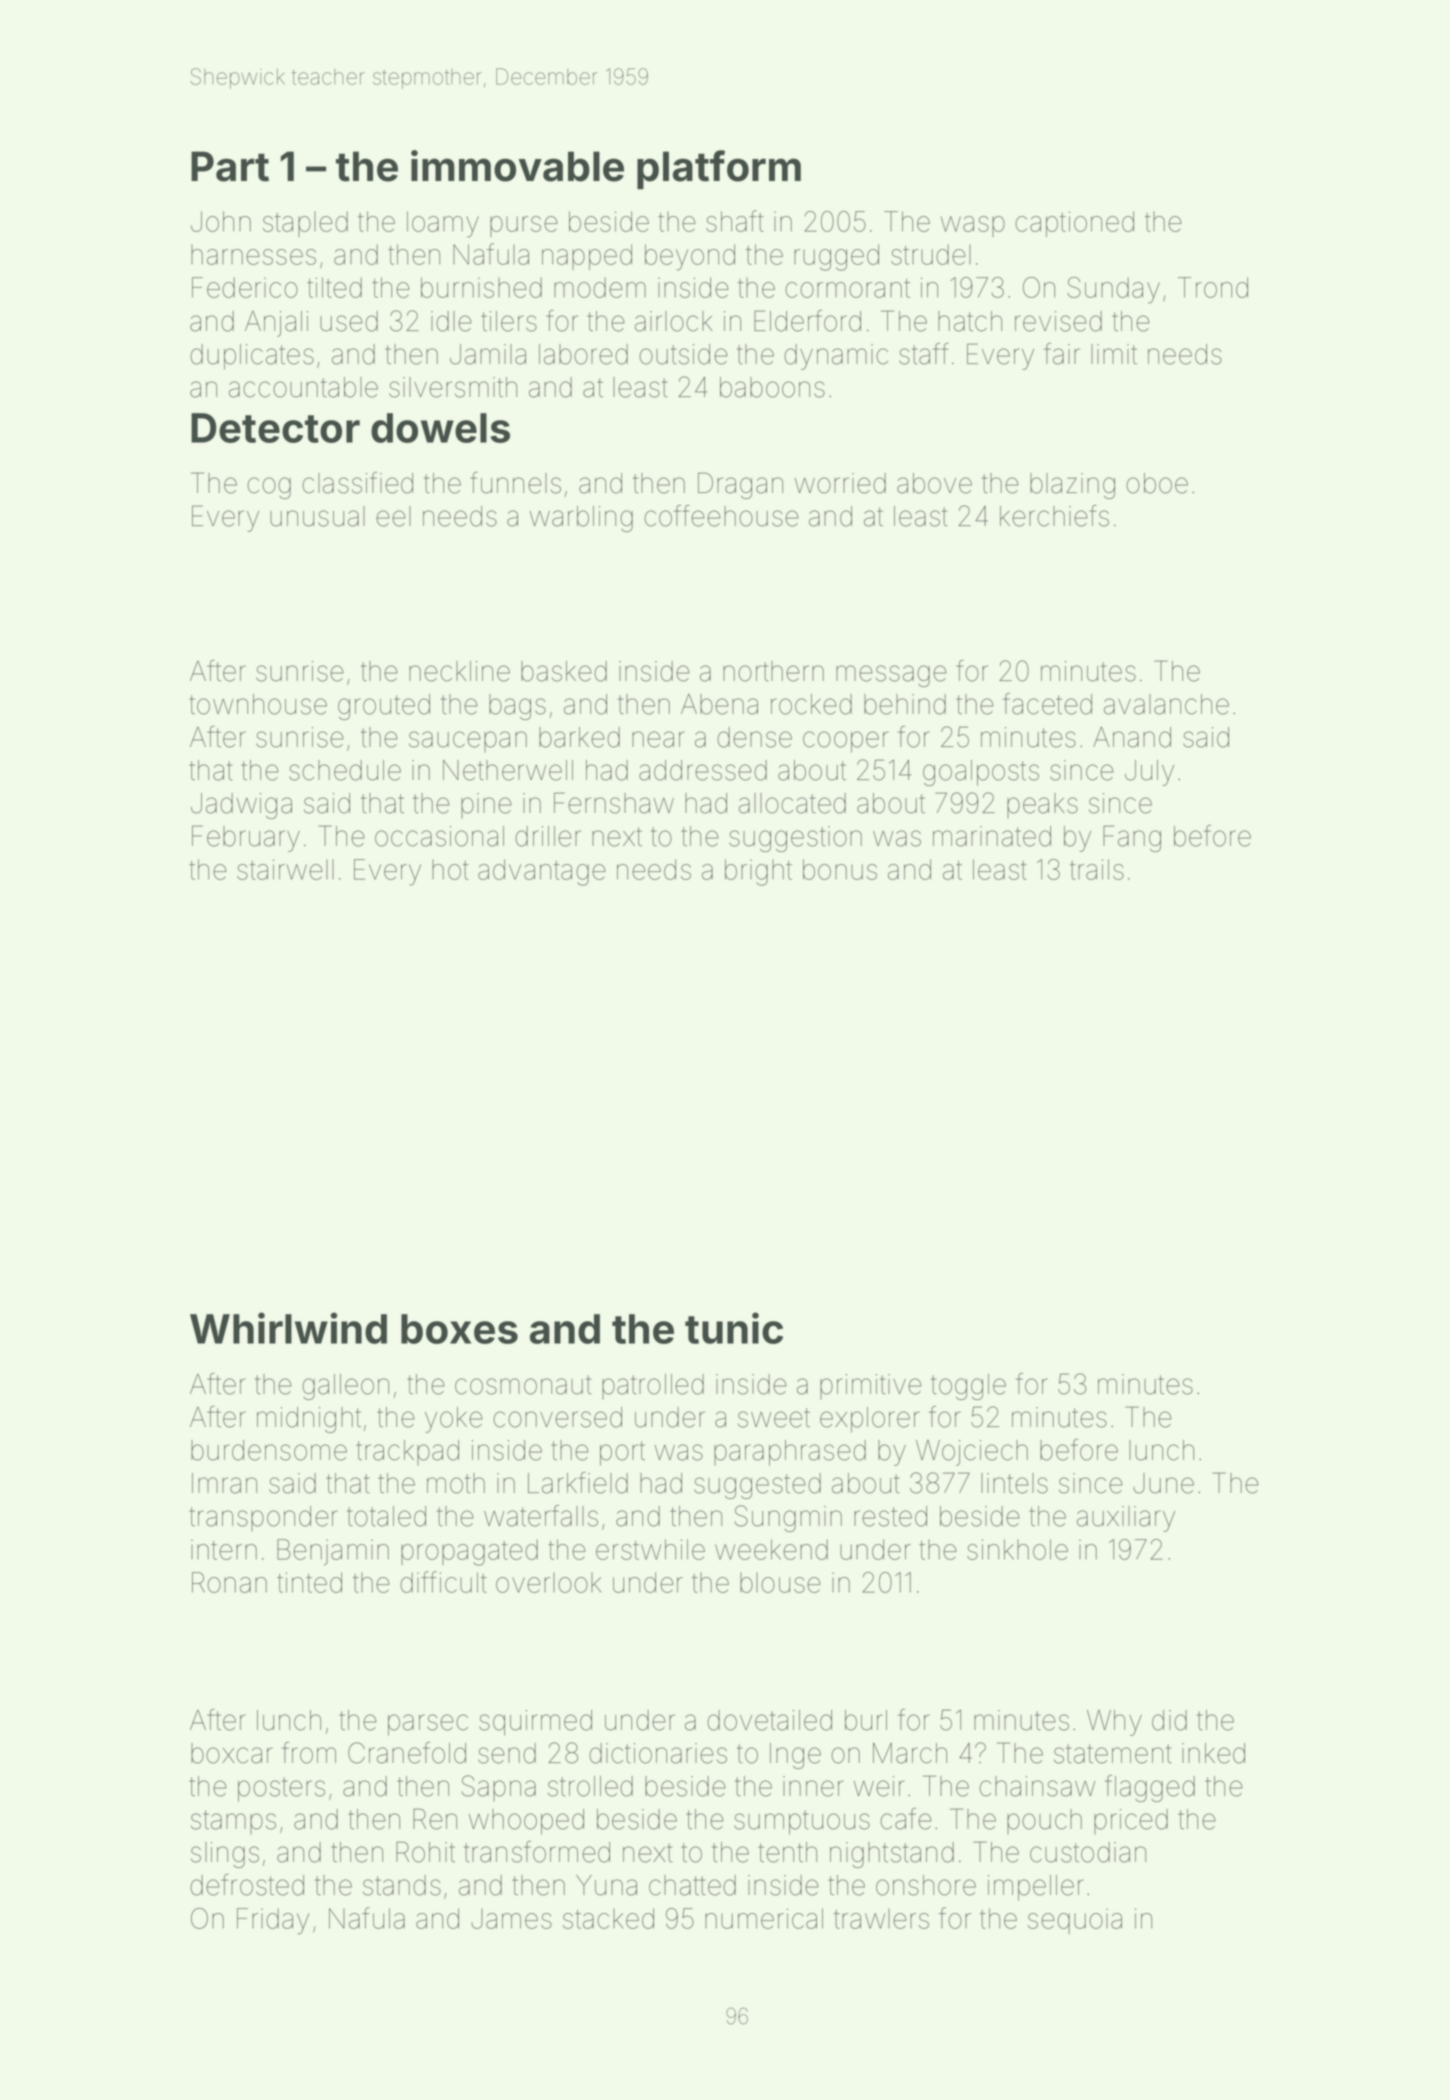  What do you see at coordinates (764, 1918) in the page?
I see `numerical` at bounding box center [764, 1918].
